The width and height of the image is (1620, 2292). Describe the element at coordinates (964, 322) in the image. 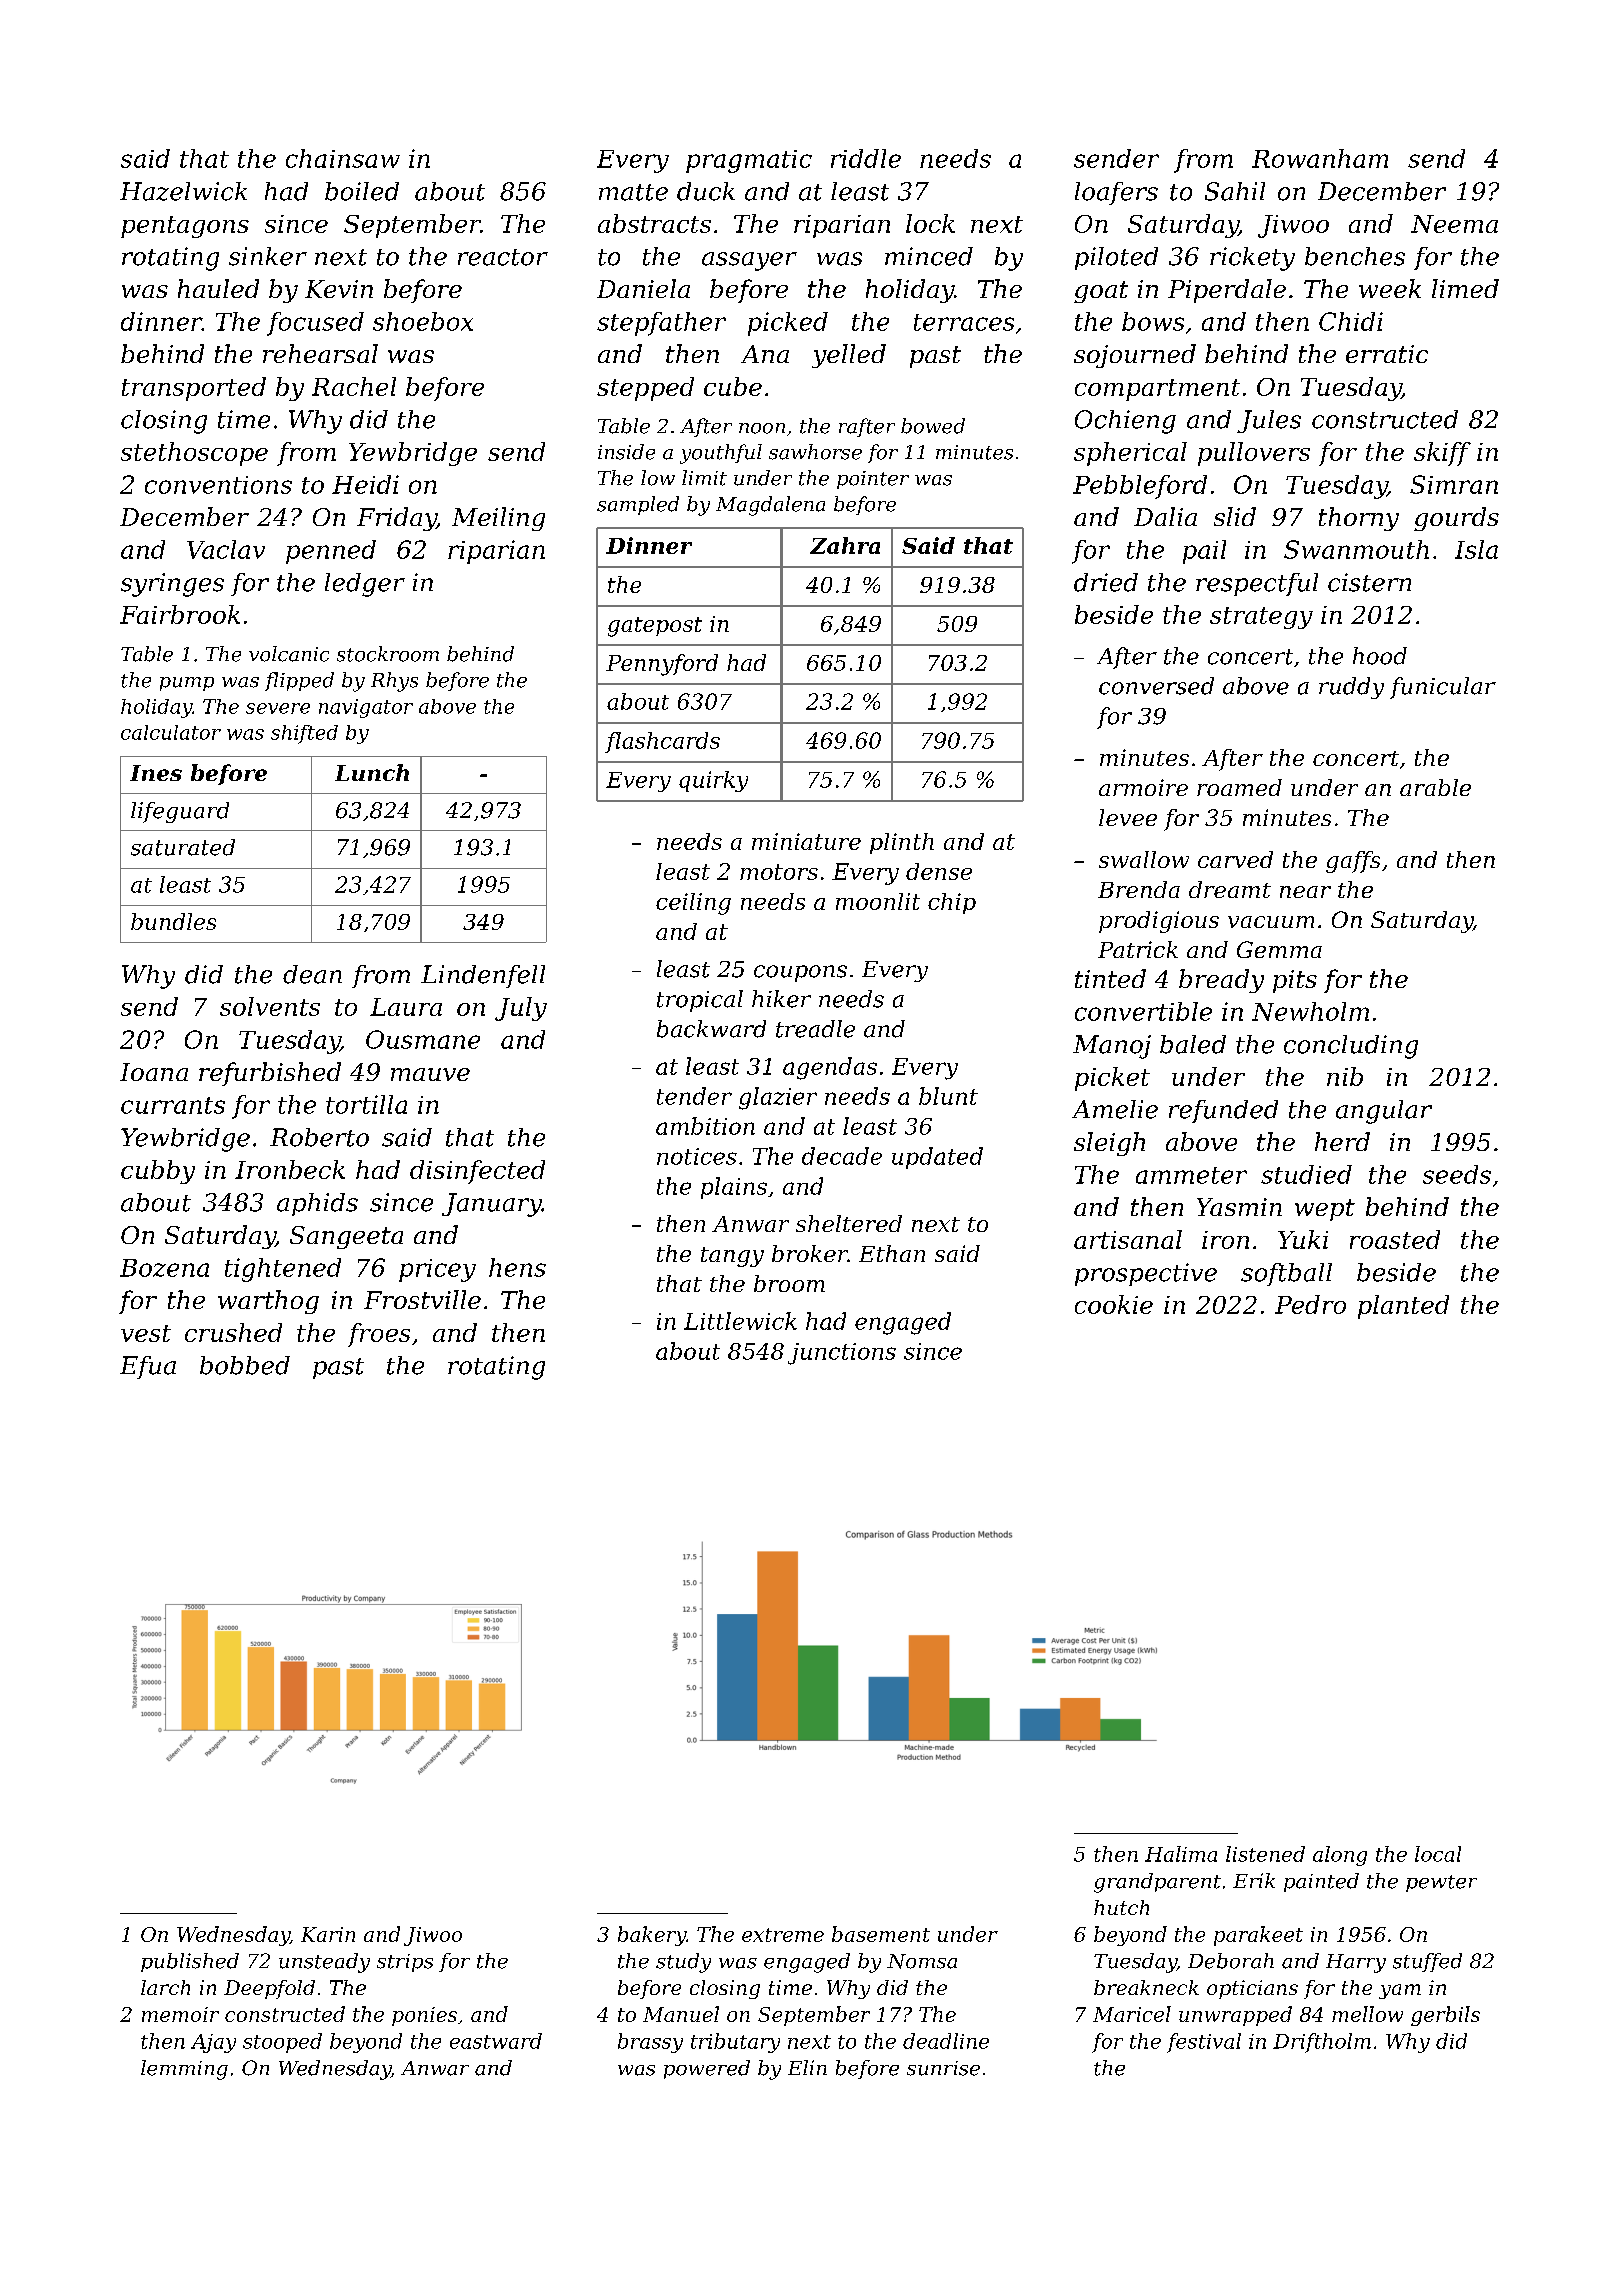

I see `terraces` at that location.
